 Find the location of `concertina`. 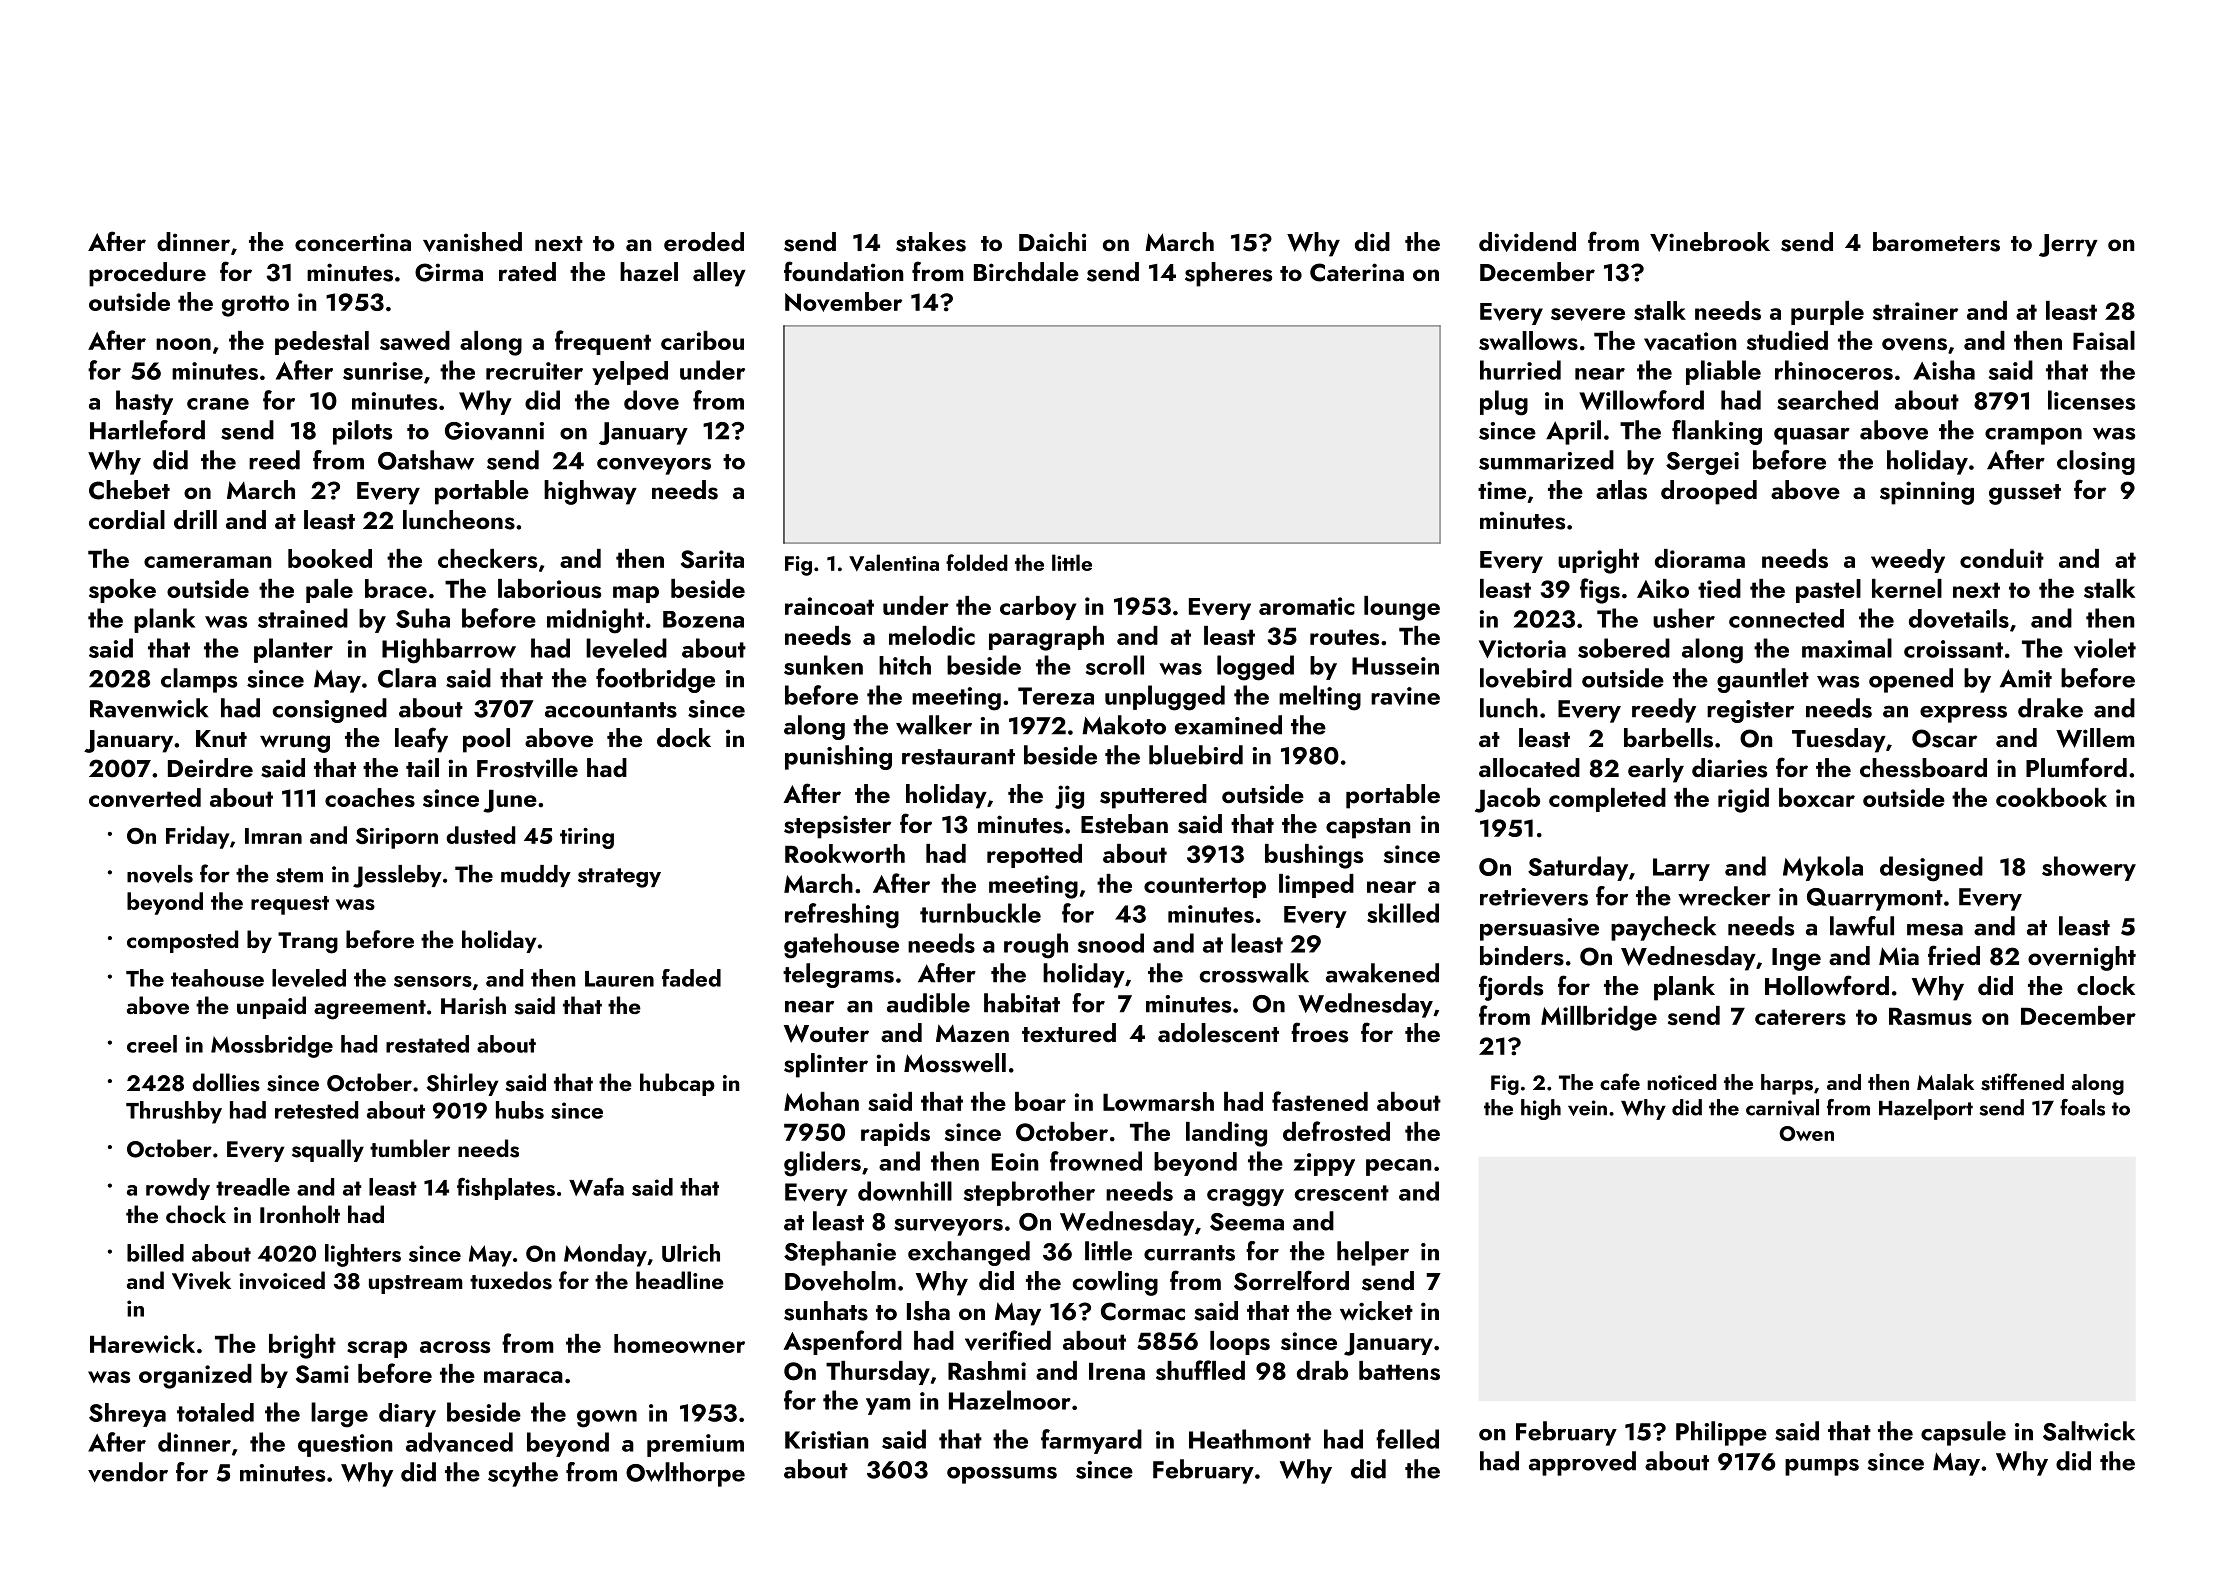

concertina is located at coordinates (353, 242).
